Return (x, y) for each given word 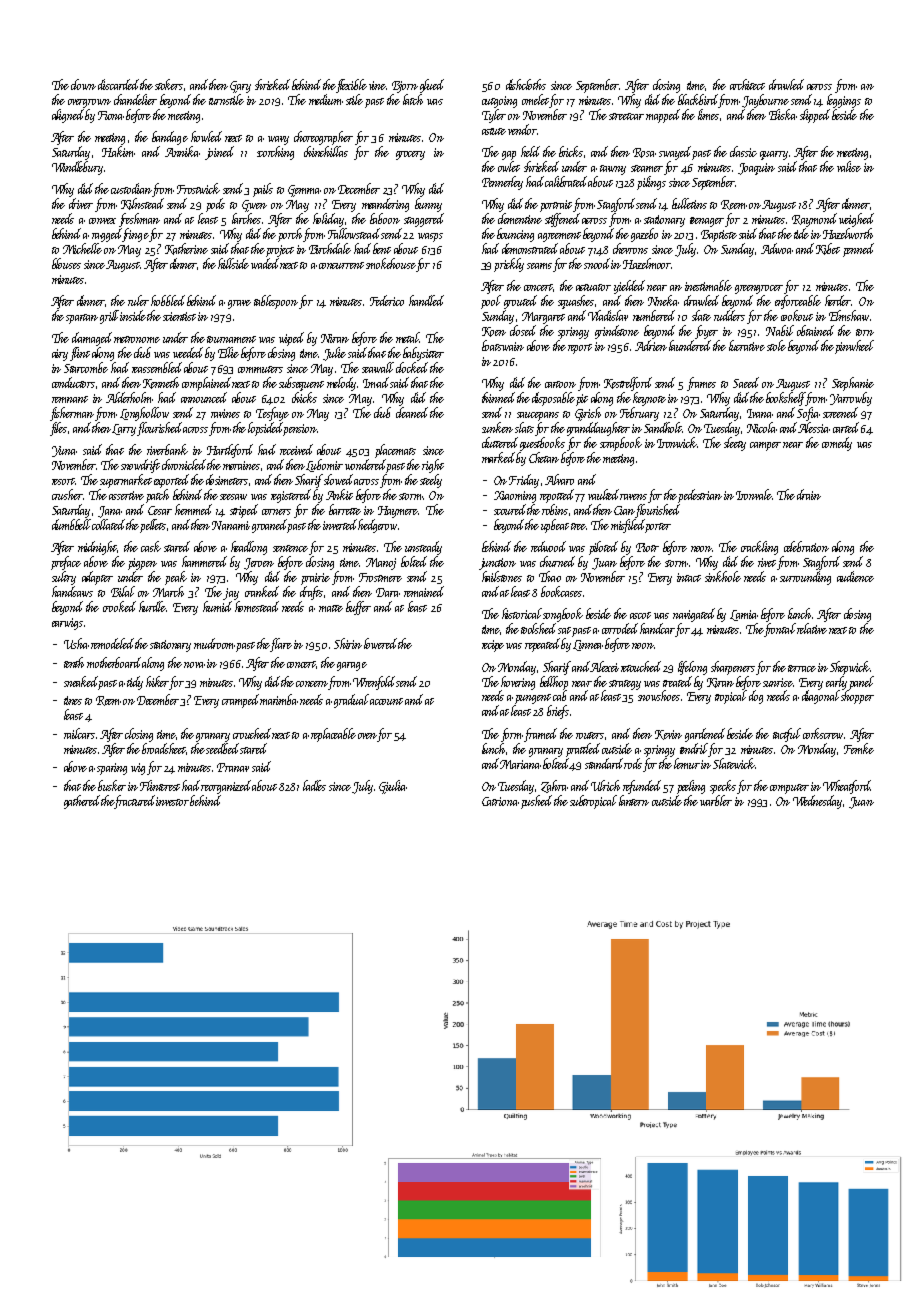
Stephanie (853, 384)
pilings (651, 183)
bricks (571, 151)
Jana (110, 512)
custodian (131, 188)
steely (431, 481)
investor (173, 801)
